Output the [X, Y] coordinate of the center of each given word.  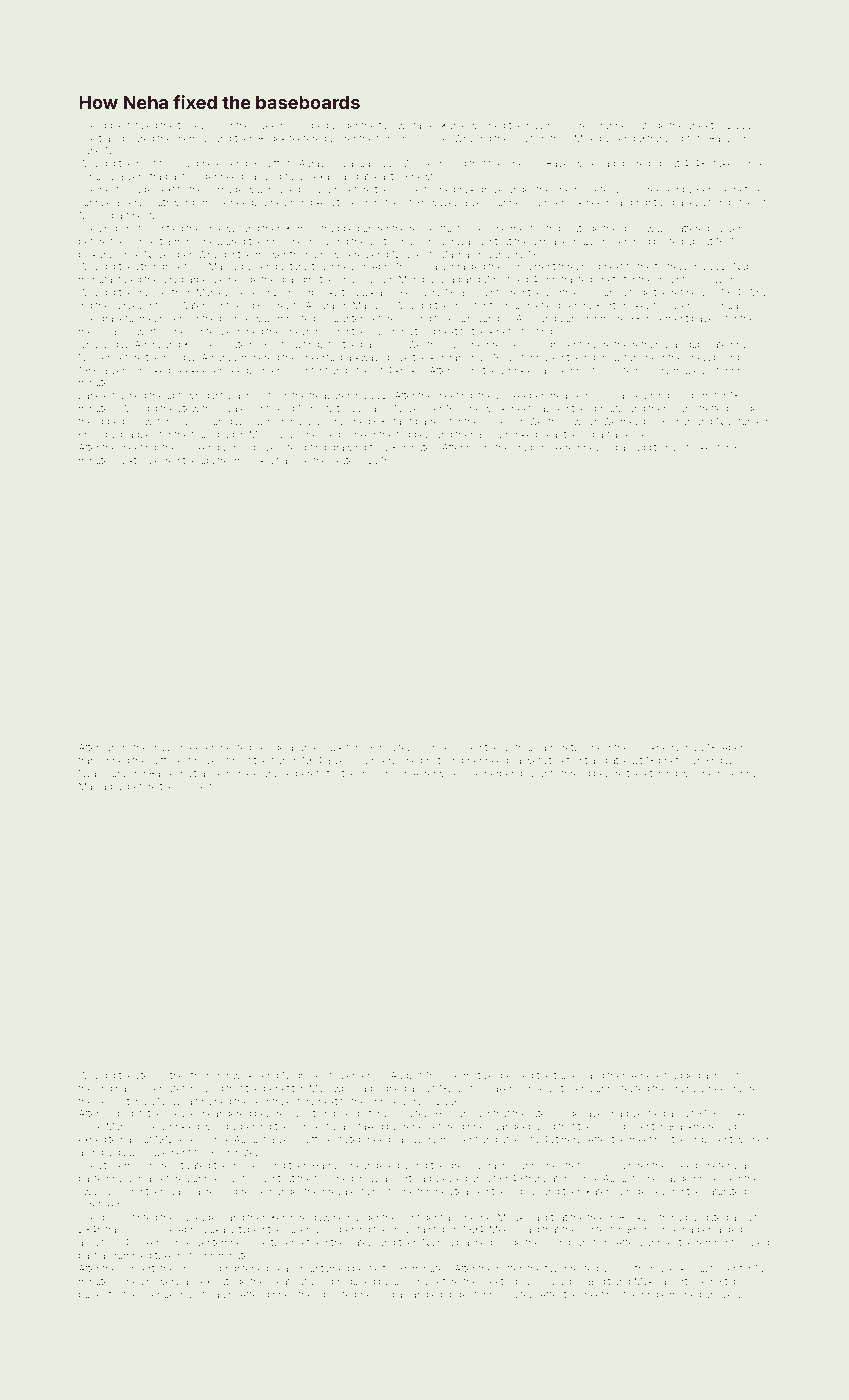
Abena [736, 747]
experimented [220, 748]
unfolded [505, 292]
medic [334, 434]
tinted [144, 1217]
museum [693, 371]
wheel [713, 1088]
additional [656, 447]
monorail [379, 773]
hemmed [723, 773]
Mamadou [101, 786]
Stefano [185, 1088]
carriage [225, 191]
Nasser [94, 357]
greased [515, 1076]
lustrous [520, 747]
